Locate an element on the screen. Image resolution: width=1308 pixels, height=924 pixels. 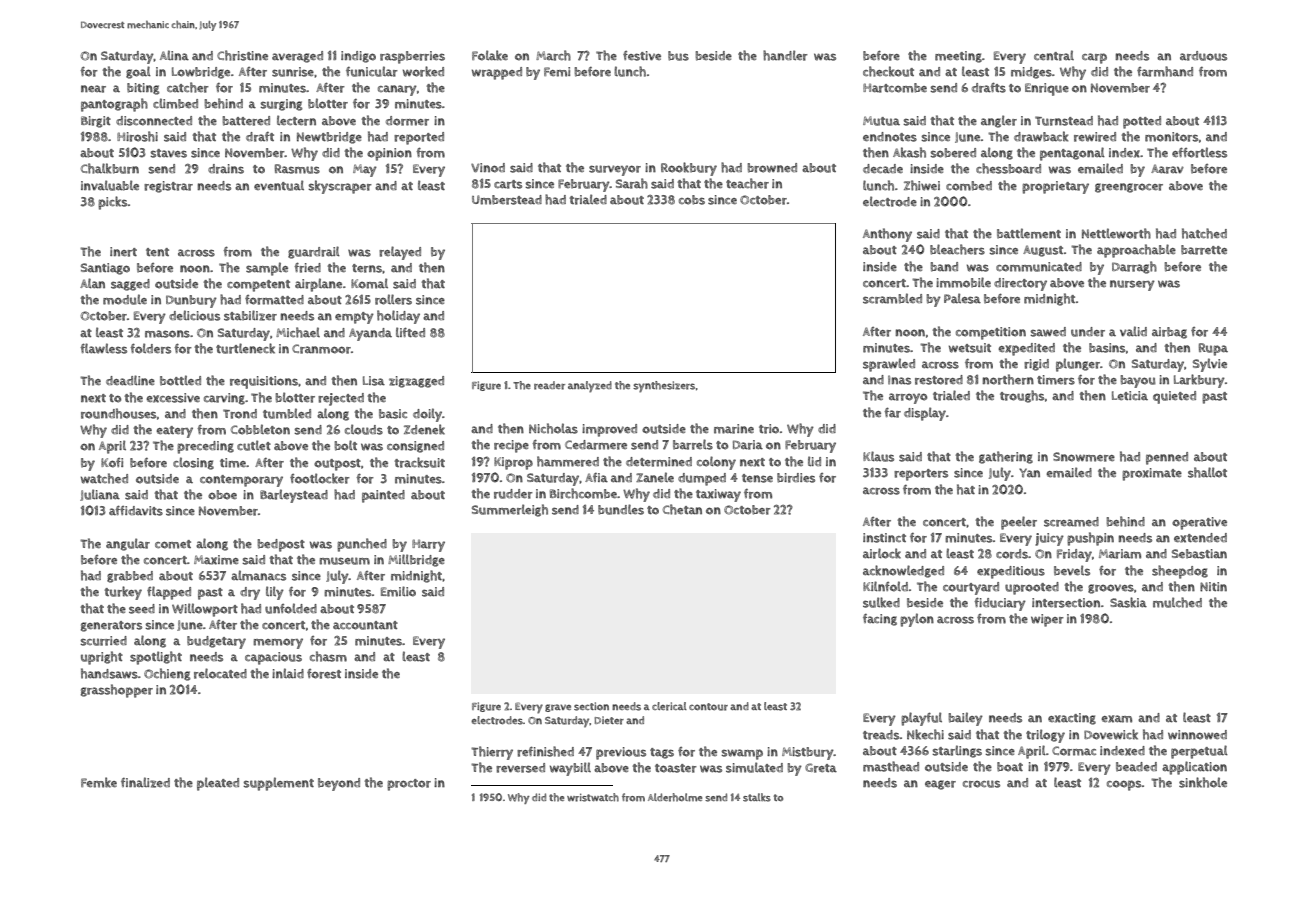
instinct is located at coordinates (884, 538).
